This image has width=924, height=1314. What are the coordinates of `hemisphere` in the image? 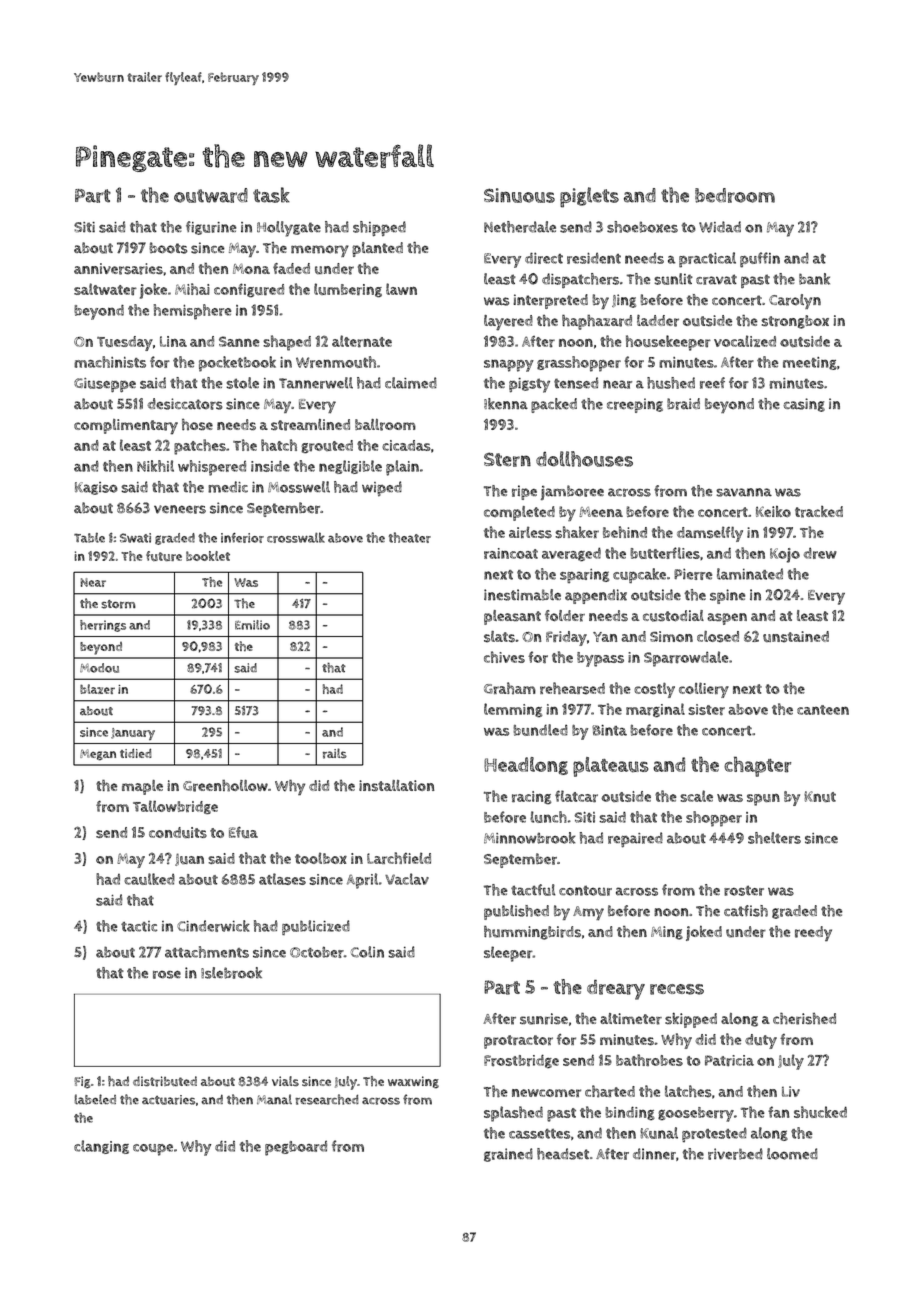 It's located at (192, 312).
